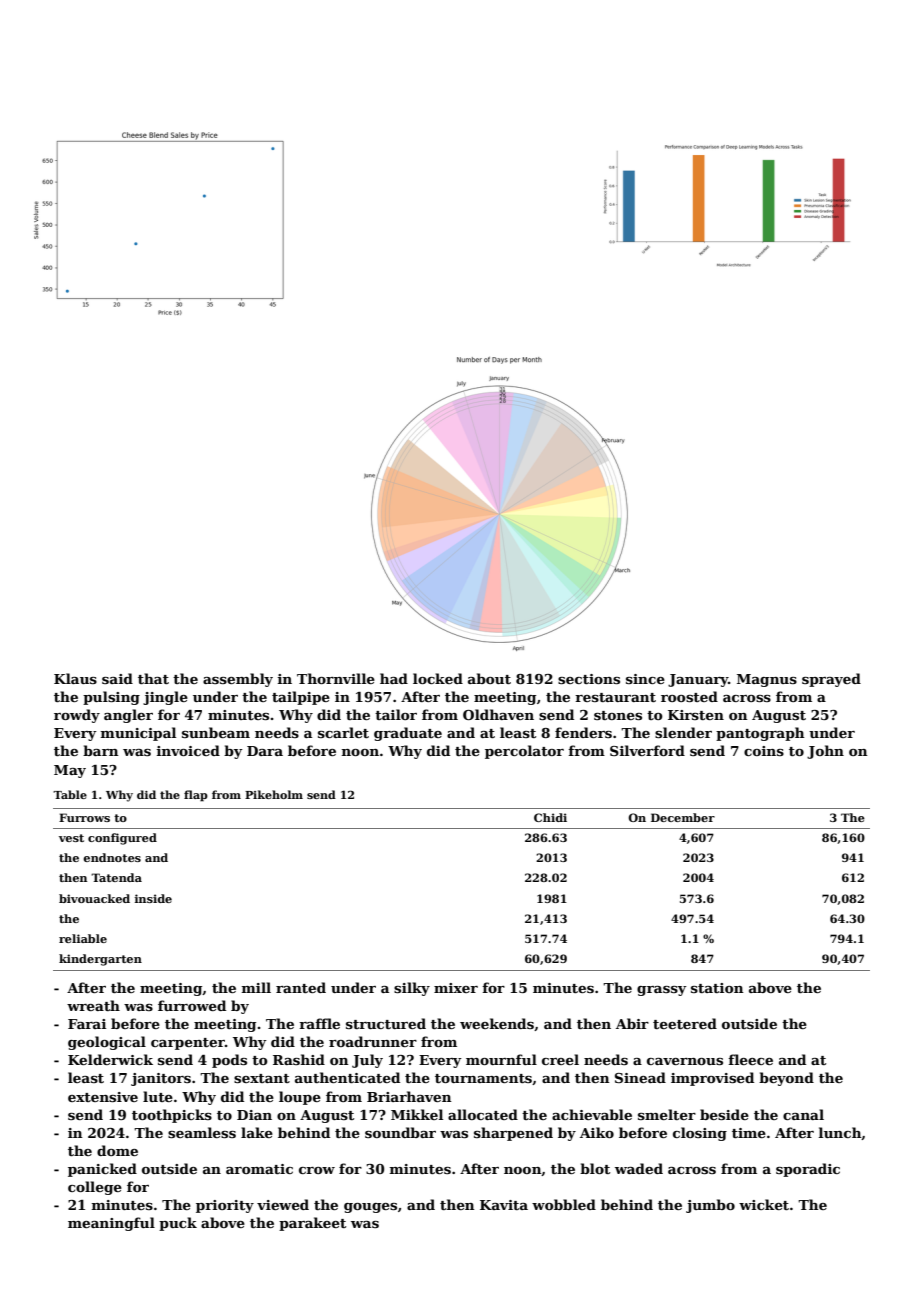 The width and height of the screenshot is (924, 1308). I want to click on Silverford, so click(647, 750).
